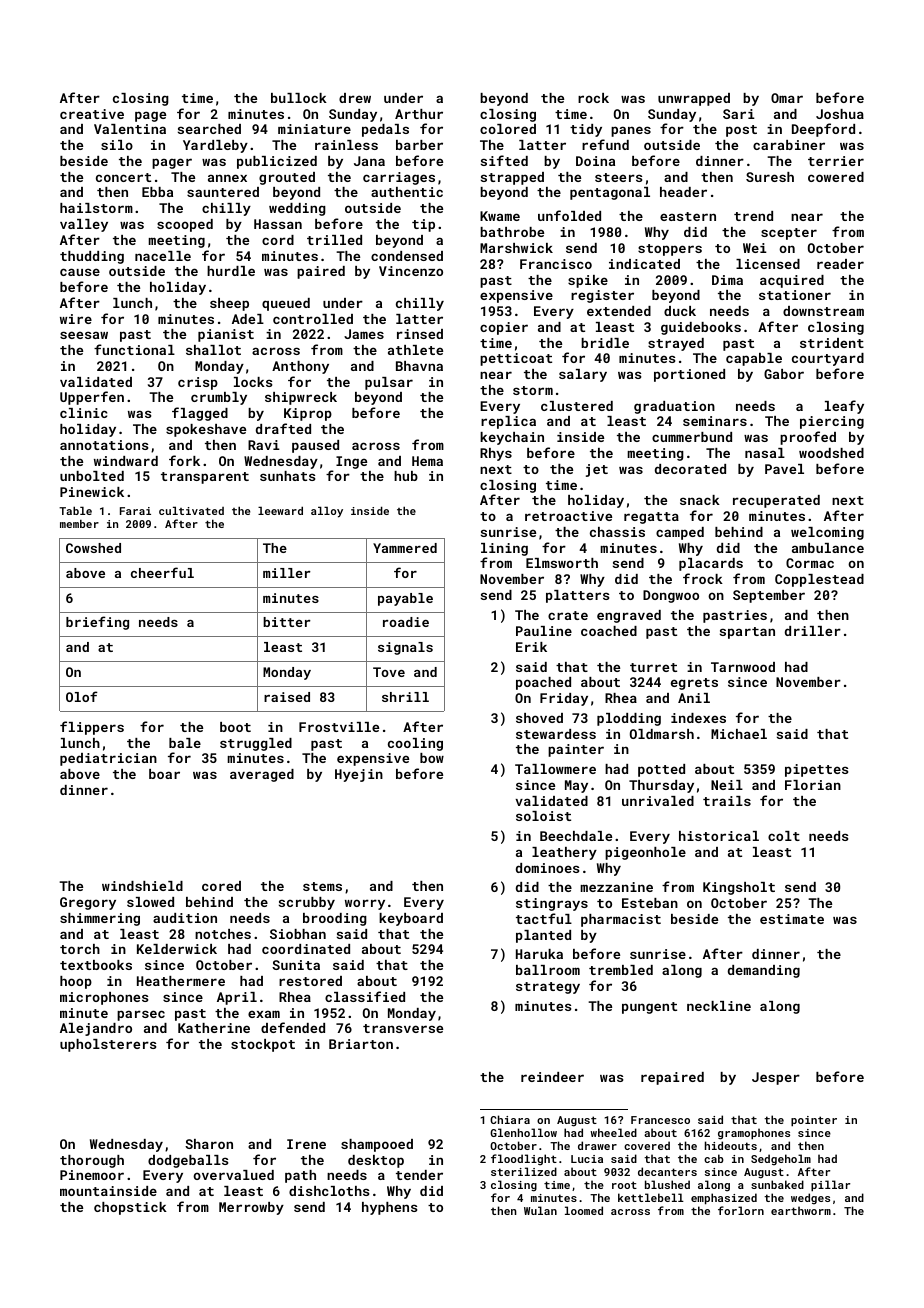  Describe the element at coordinates (539, 718) in the page. I see `shoved` at that location.
